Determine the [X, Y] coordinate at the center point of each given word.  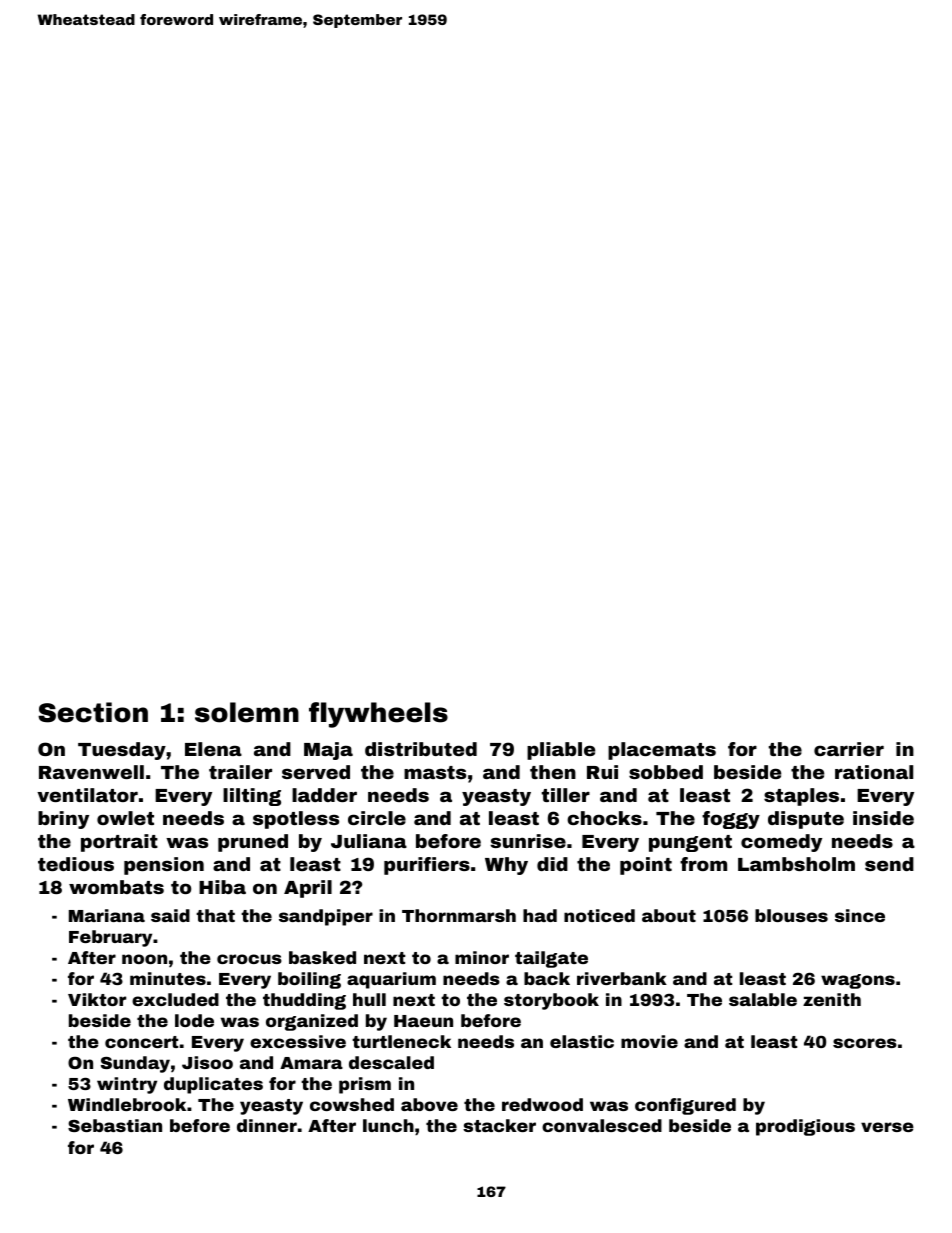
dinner [267, 1125]
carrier [849, 749]
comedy [781, 843]
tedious [76, 864]
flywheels [378, 715]
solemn [247, 712]
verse [887, 1127]
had [540, 915]
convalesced [602, 1125]
